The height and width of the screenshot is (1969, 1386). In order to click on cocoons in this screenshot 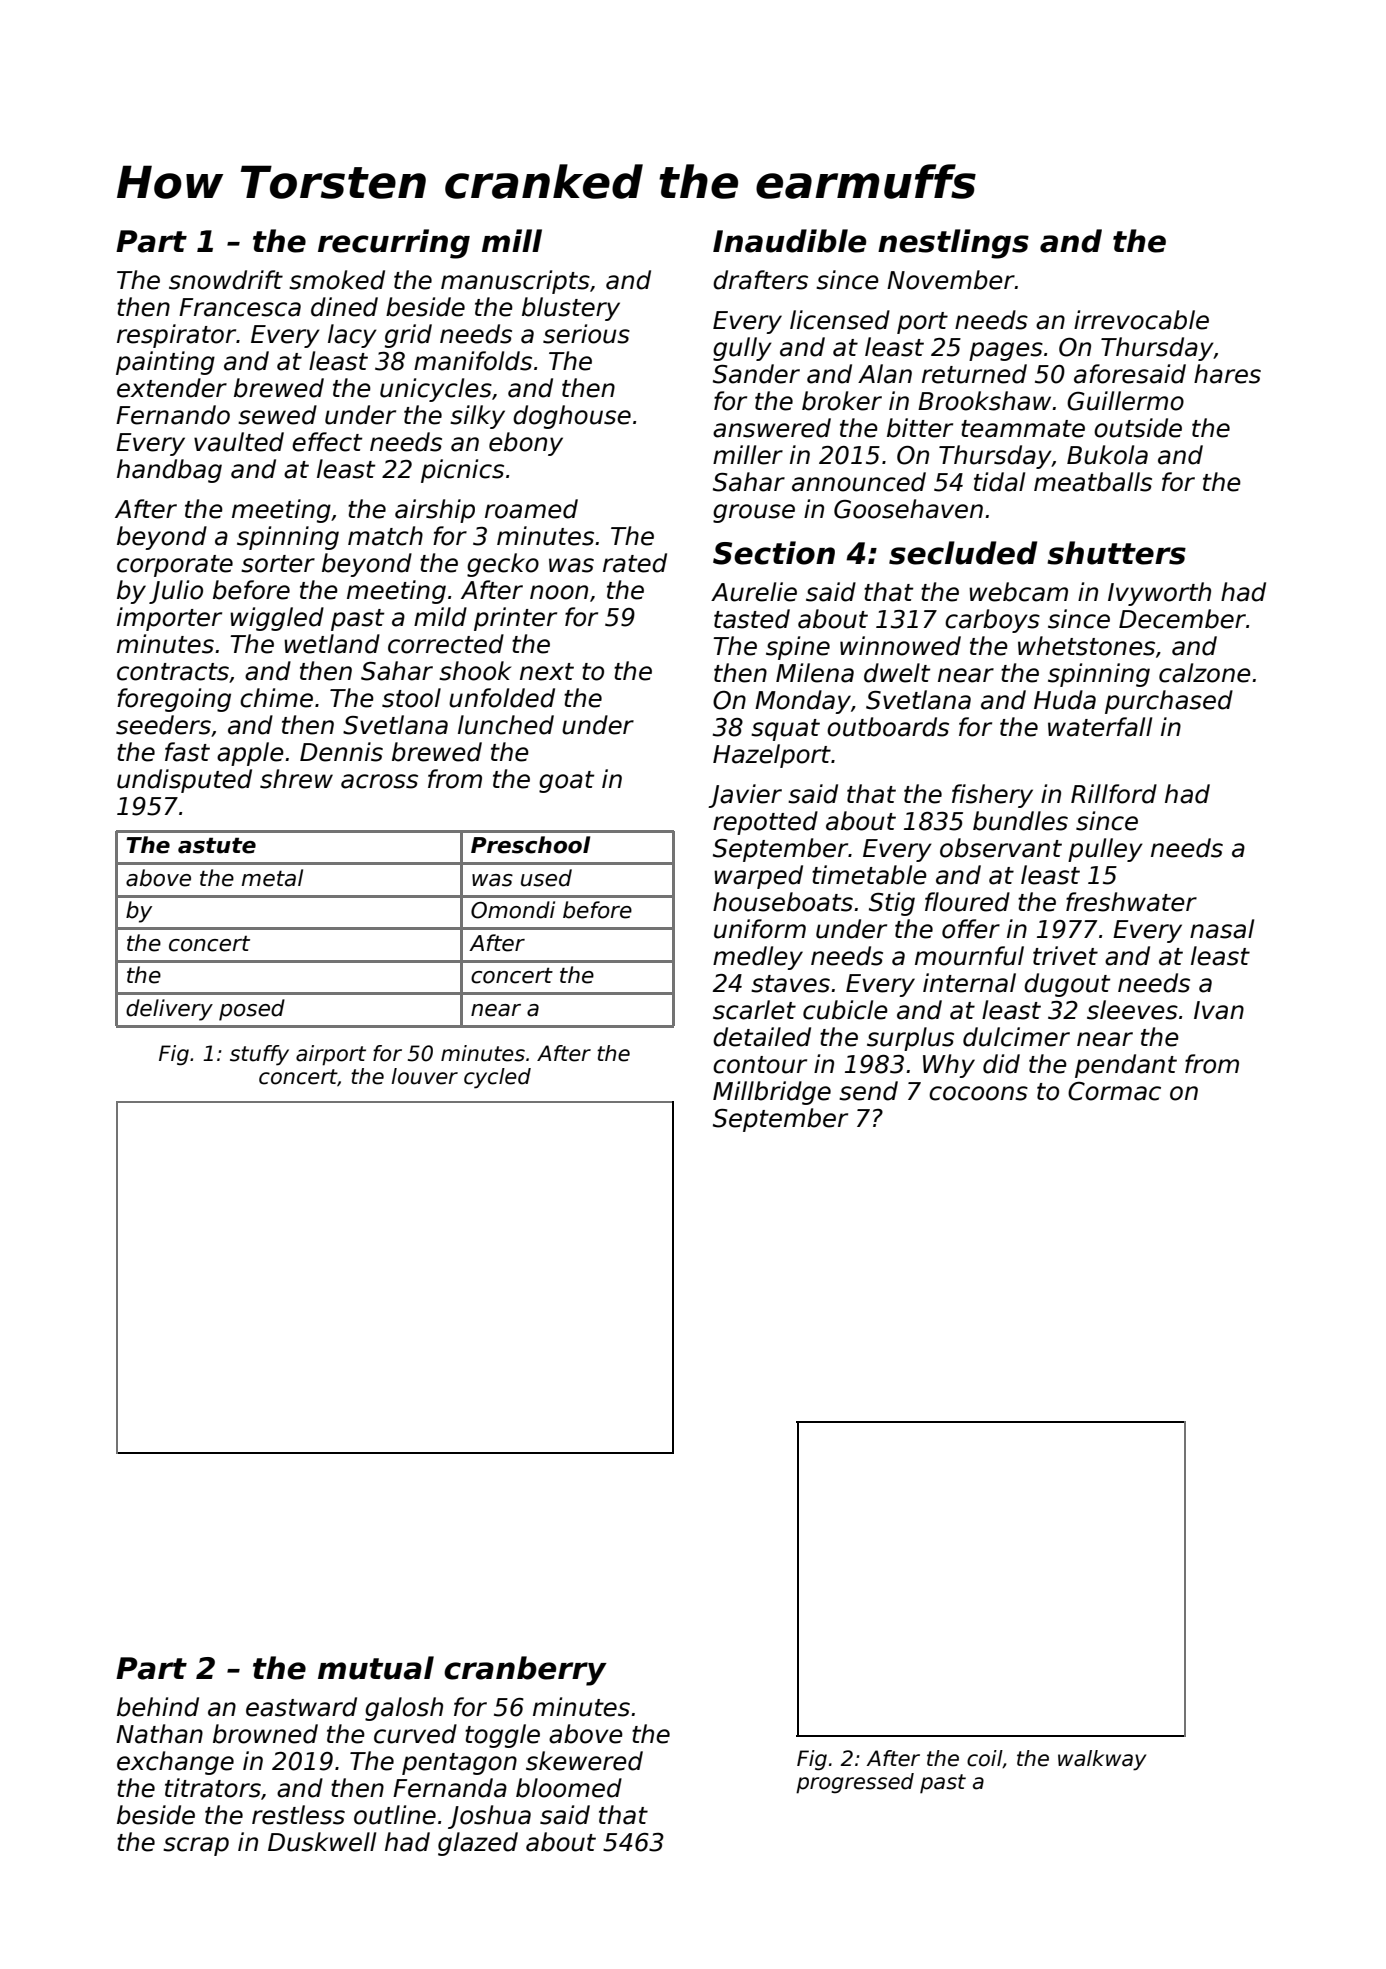, I will do `click(978, 1093)`.
